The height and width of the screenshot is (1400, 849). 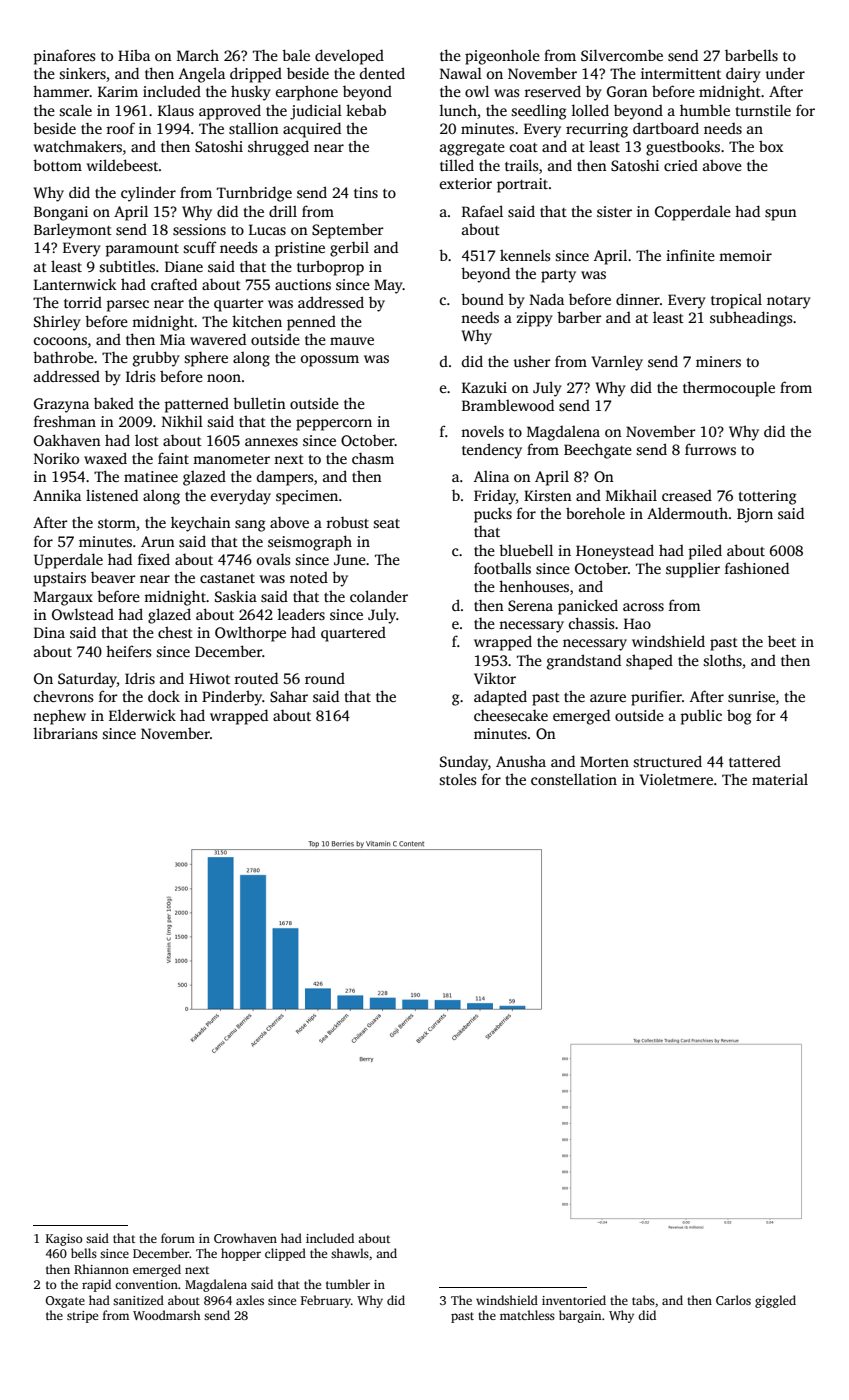 I want to click on listened, so click(x=112, y=495).
